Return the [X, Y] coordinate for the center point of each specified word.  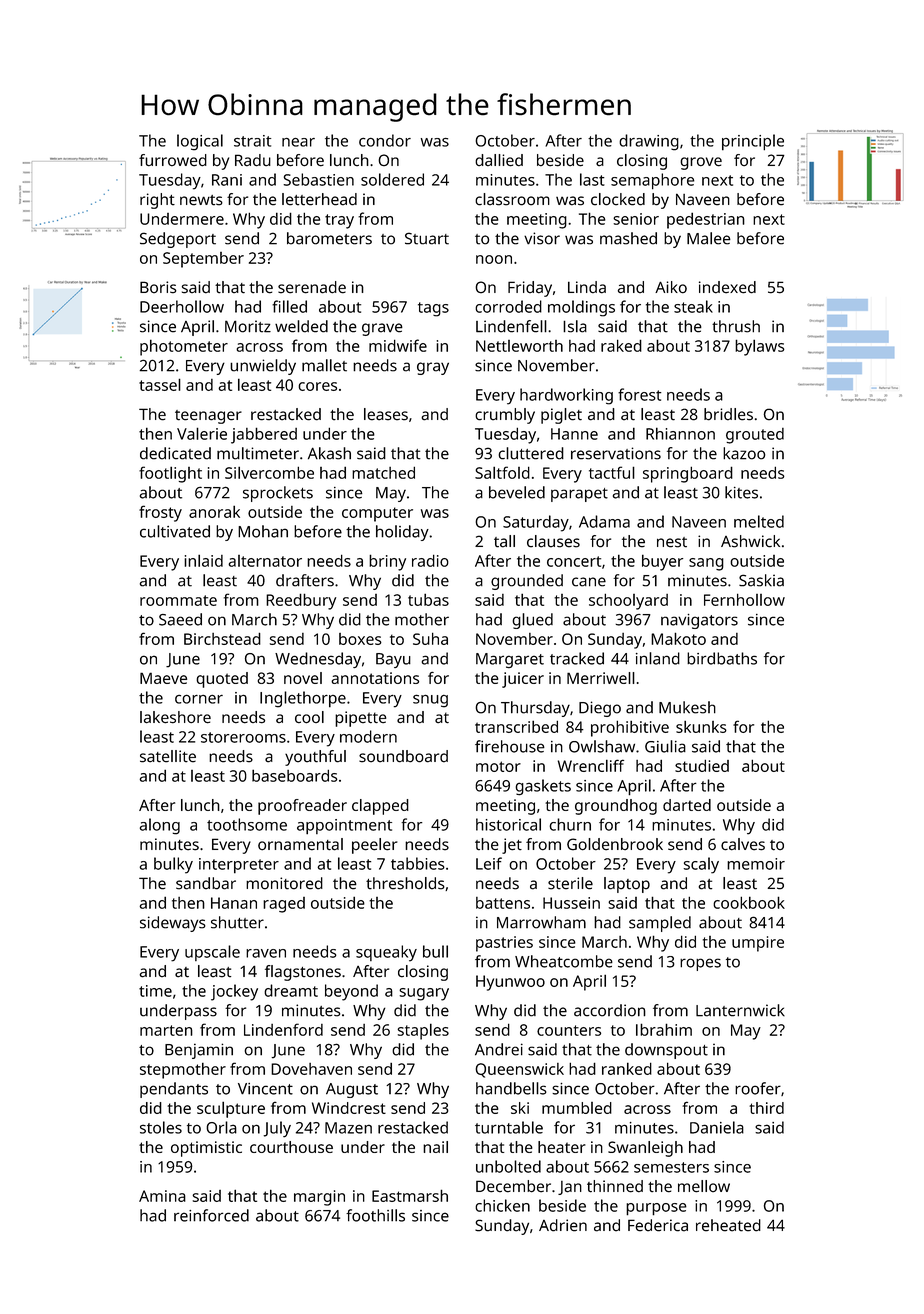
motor [498, 766]
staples [423, 1031]
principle [753, 142]
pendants [174, 1090]
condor [385, 140]
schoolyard [628, 601]
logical [200, 142]
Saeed [180, 619]
